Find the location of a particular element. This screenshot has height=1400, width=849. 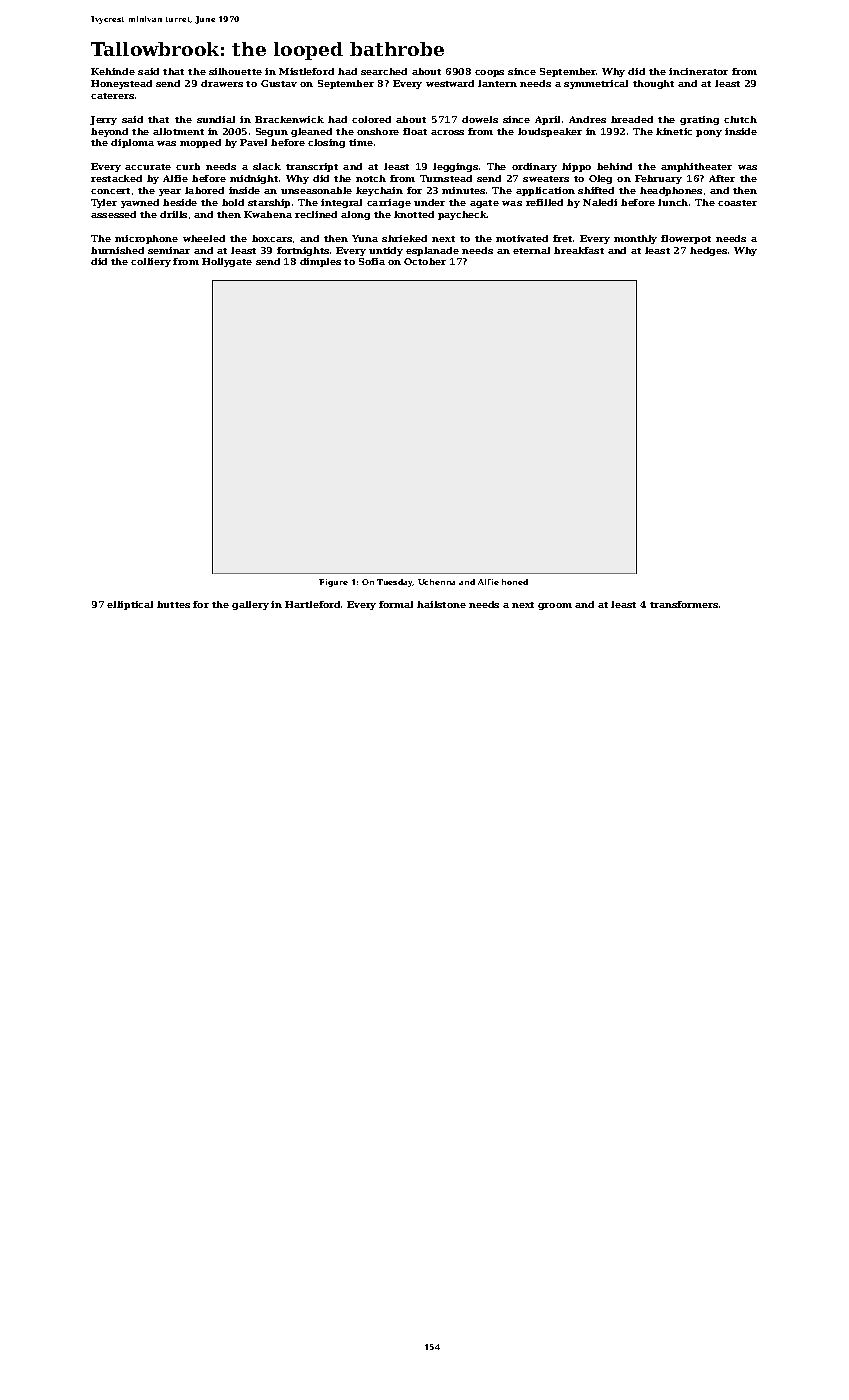

formal is located at coordinates (396, 604).
